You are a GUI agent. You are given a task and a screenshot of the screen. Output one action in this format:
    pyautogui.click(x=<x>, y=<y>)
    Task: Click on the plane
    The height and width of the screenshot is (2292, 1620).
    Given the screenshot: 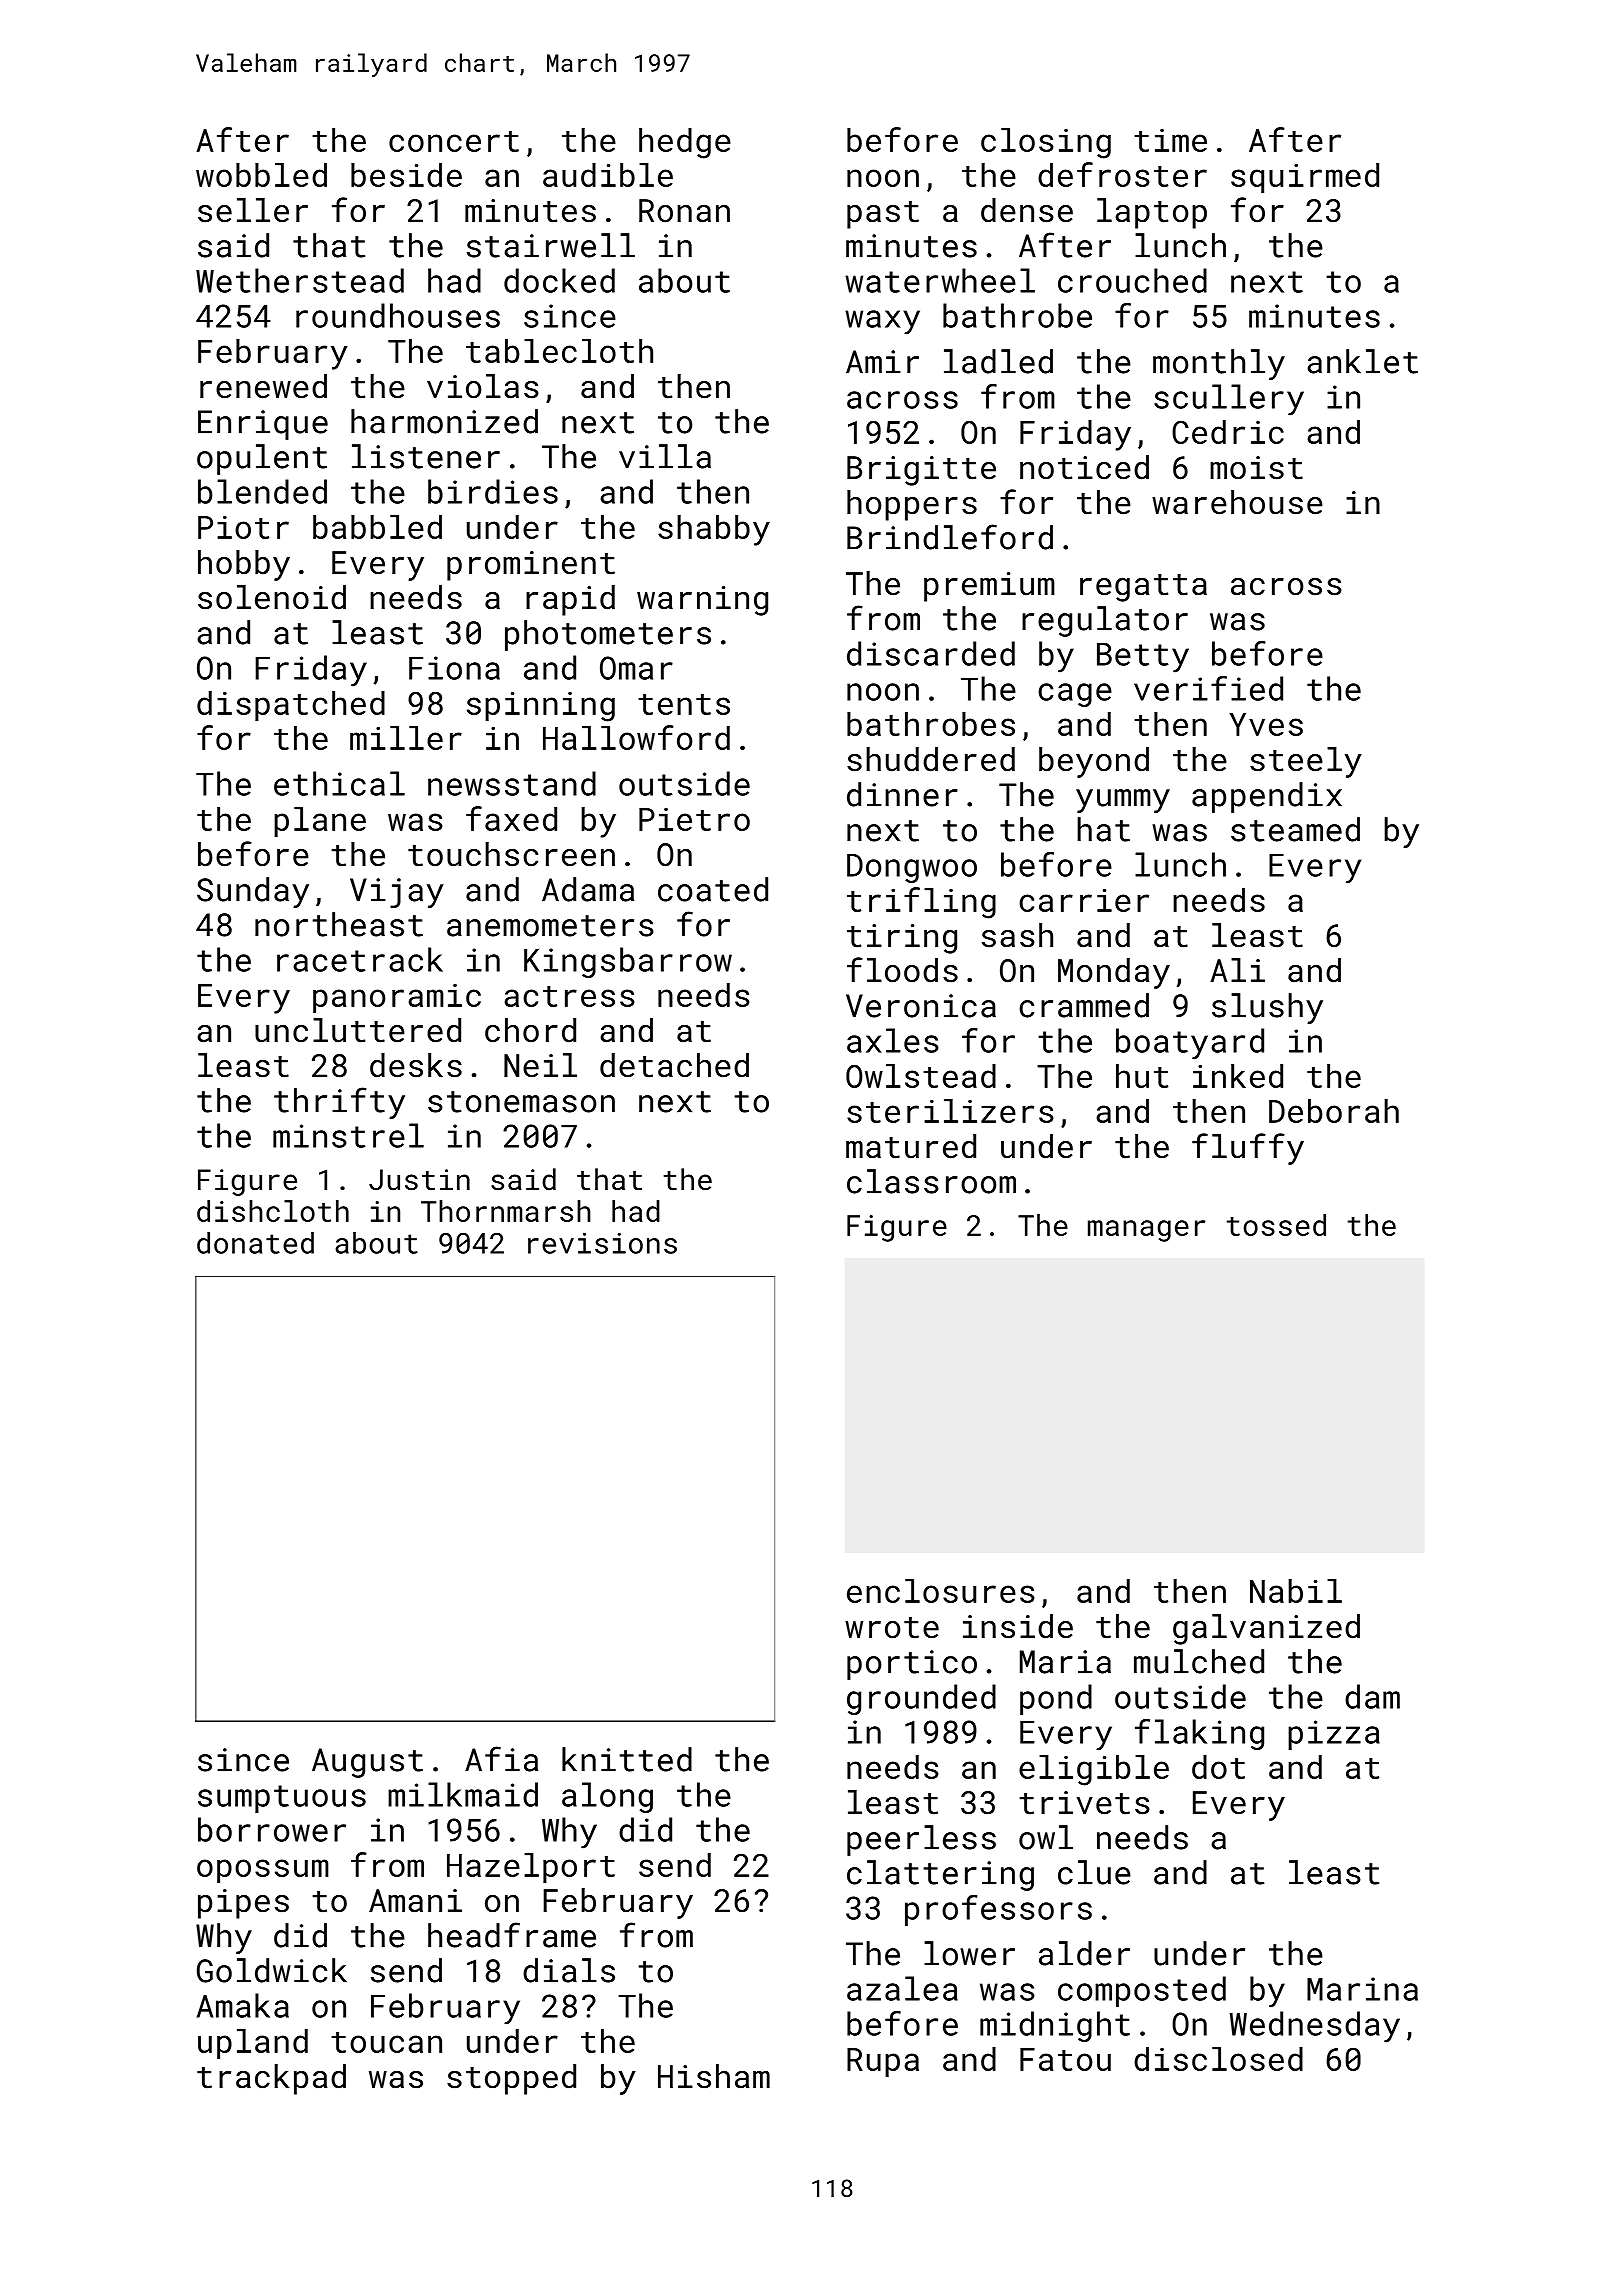 What is the action you would take?
    pyautogui.click(x=320, y=822)
